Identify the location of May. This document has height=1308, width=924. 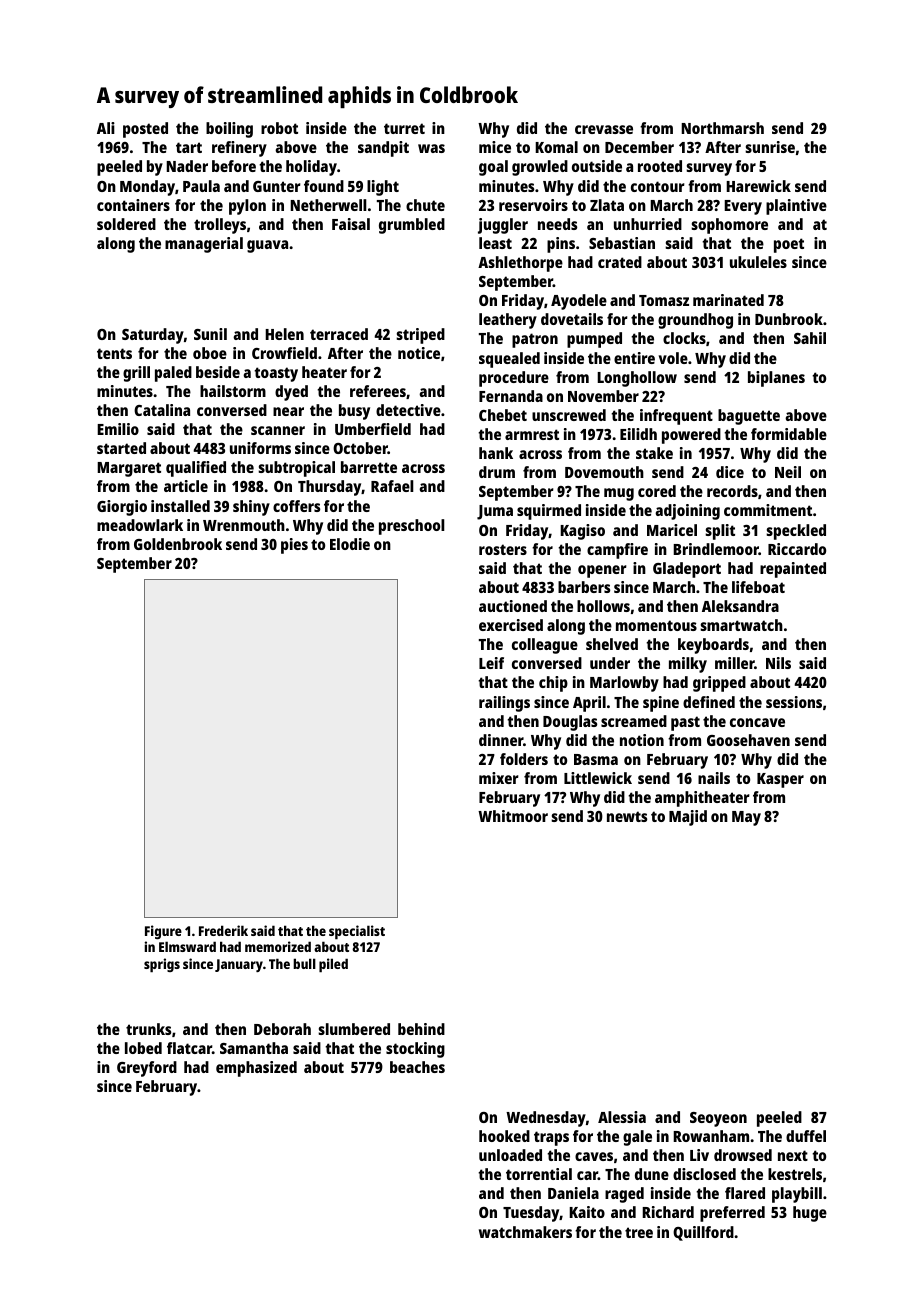
(746, 818).
